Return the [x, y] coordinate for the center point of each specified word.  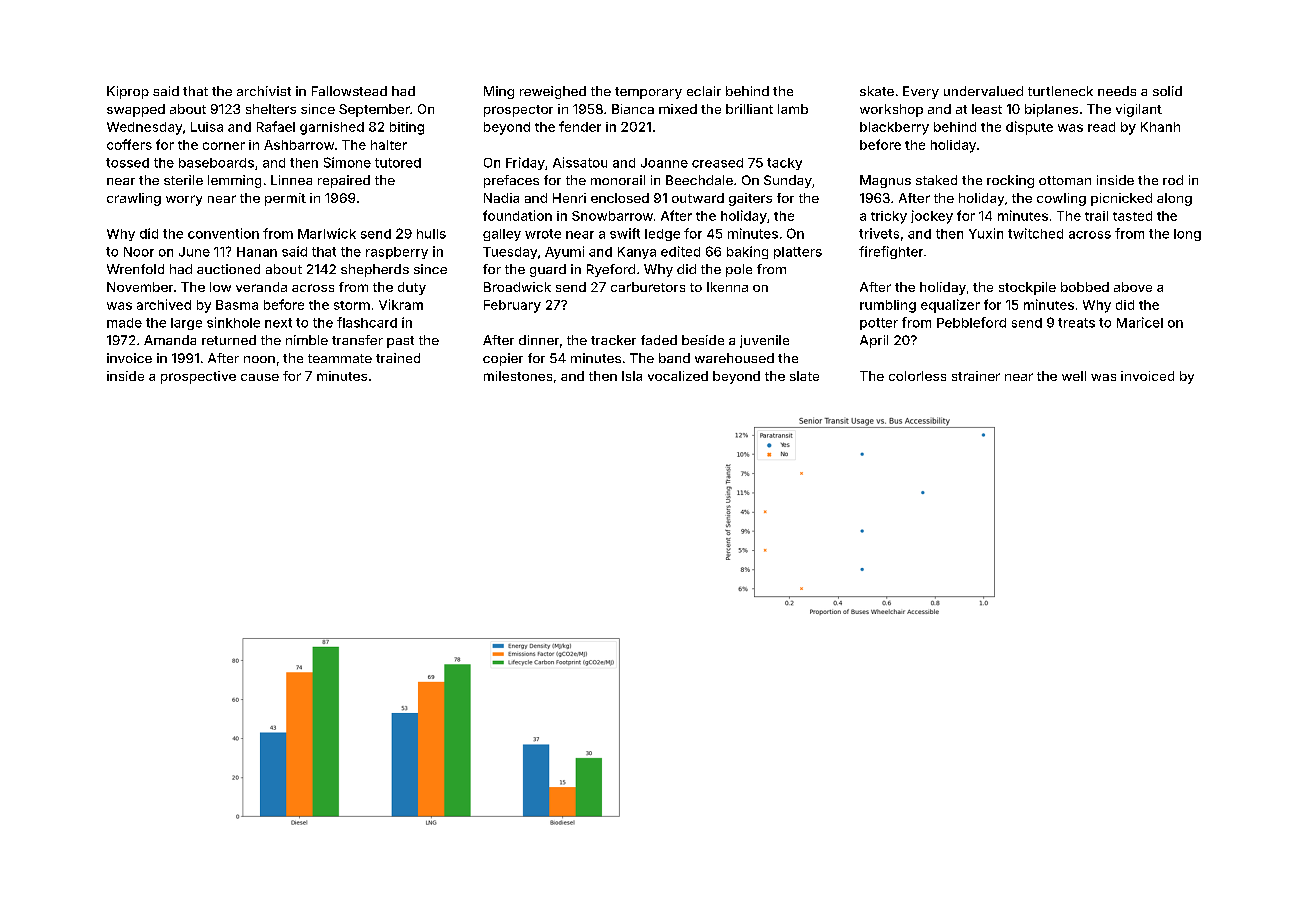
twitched [1035, 233]
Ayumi [564, 252]
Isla [632, 376]
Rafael [276, 126]
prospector [518, 111]
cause [260, 377]
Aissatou [580, 162]
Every [921, 92]
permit [285, 199]
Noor [139, 252]
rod [1173, 180]
